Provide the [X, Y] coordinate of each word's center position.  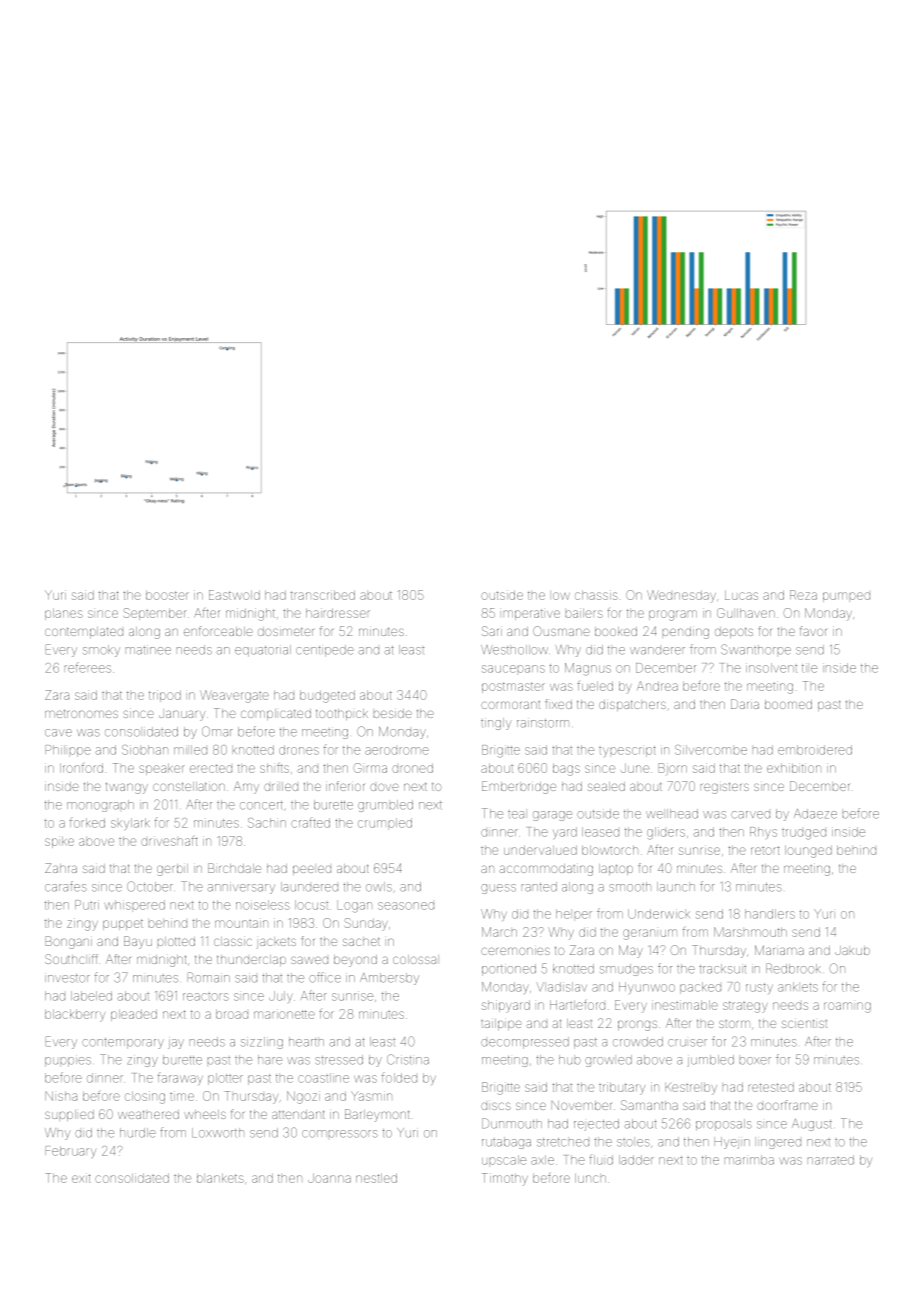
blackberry [75, 1015]
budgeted [327, 696]
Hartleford [577, 1004]
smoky [101, 651]
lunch [590, 1178]
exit [81, 1178]
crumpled [385, 823]
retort [765, 850]
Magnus [588, 669]
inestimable [685, 1005]
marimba [749, 1160]
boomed [788, 704]
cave [58, 733]
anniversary [241, 889]
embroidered [815, 750]
